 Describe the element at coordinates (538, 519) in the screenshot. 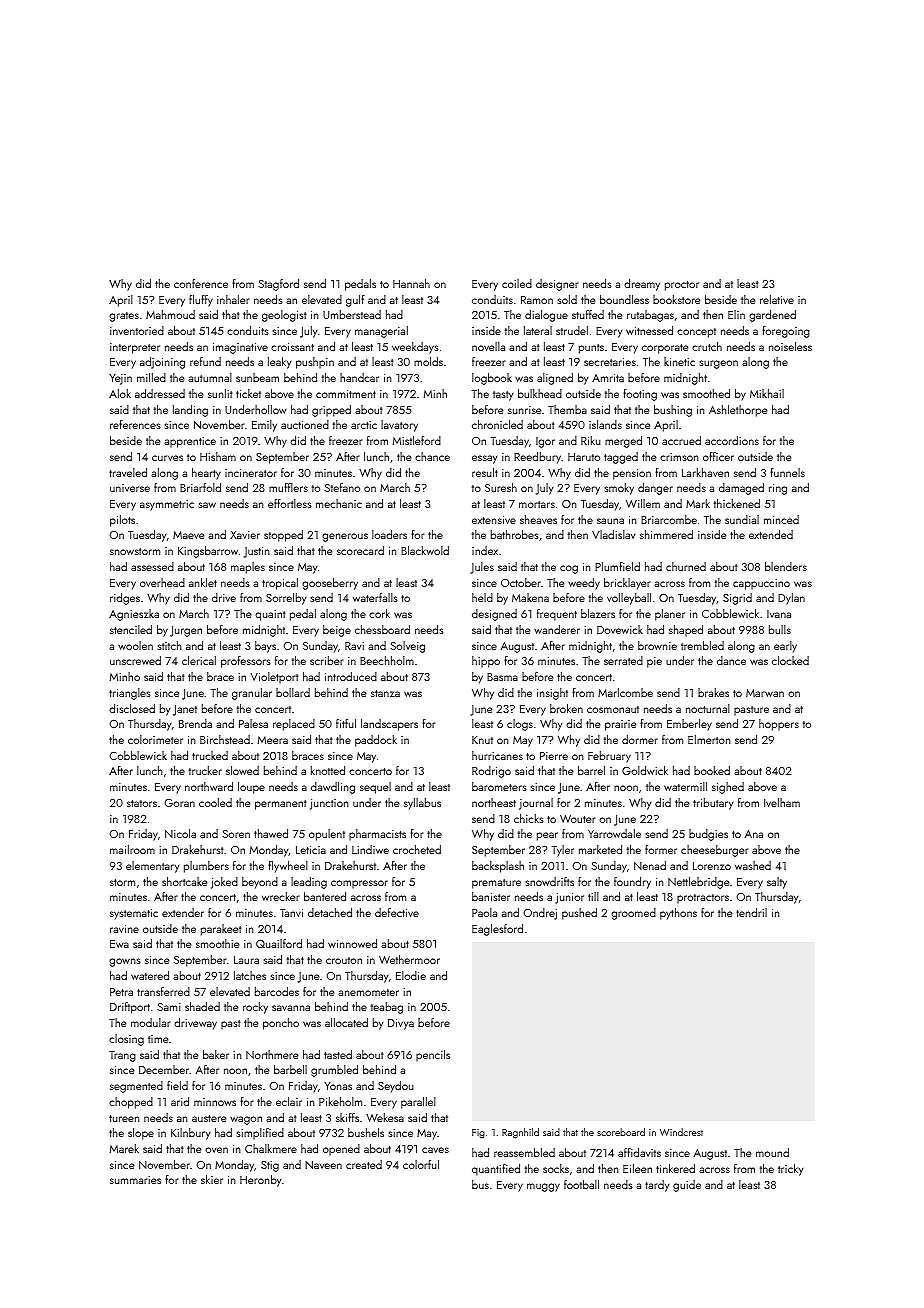

I see `sheaves` at that location.
